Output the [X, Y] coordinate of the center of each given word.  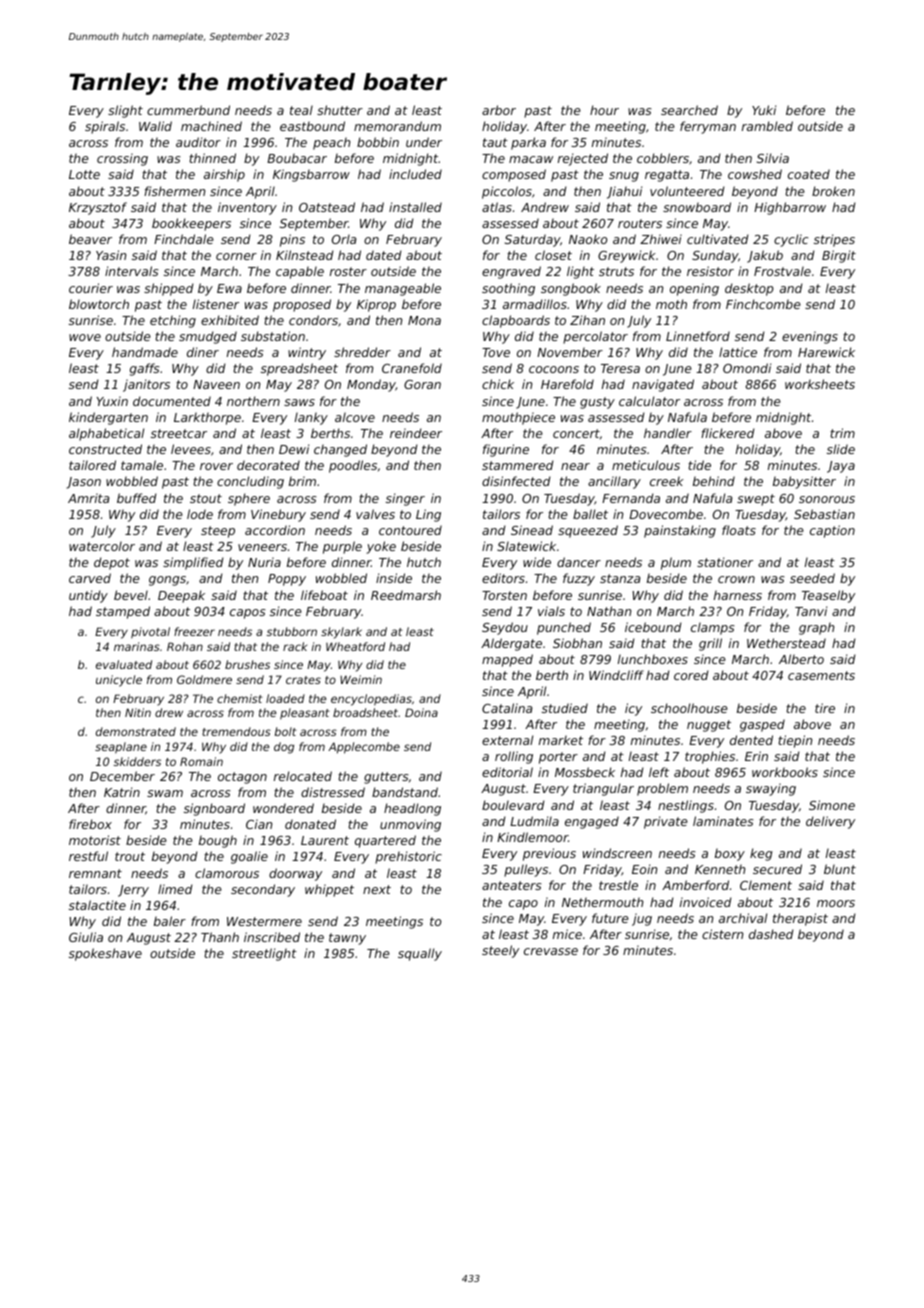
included [415, 174]
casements [821, 675]
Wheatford [355, 646]
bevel [131, 595]
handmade [145, 352]
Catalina [507, 708]
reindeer [416, 433]
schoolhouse [689, 708]
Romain [201, 761]
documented [172, 401]
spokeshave [105, 954]
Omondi [747, 368]
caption [832, 531]
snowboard [697, 207]
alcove [355, 417]
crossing [122, 159]
